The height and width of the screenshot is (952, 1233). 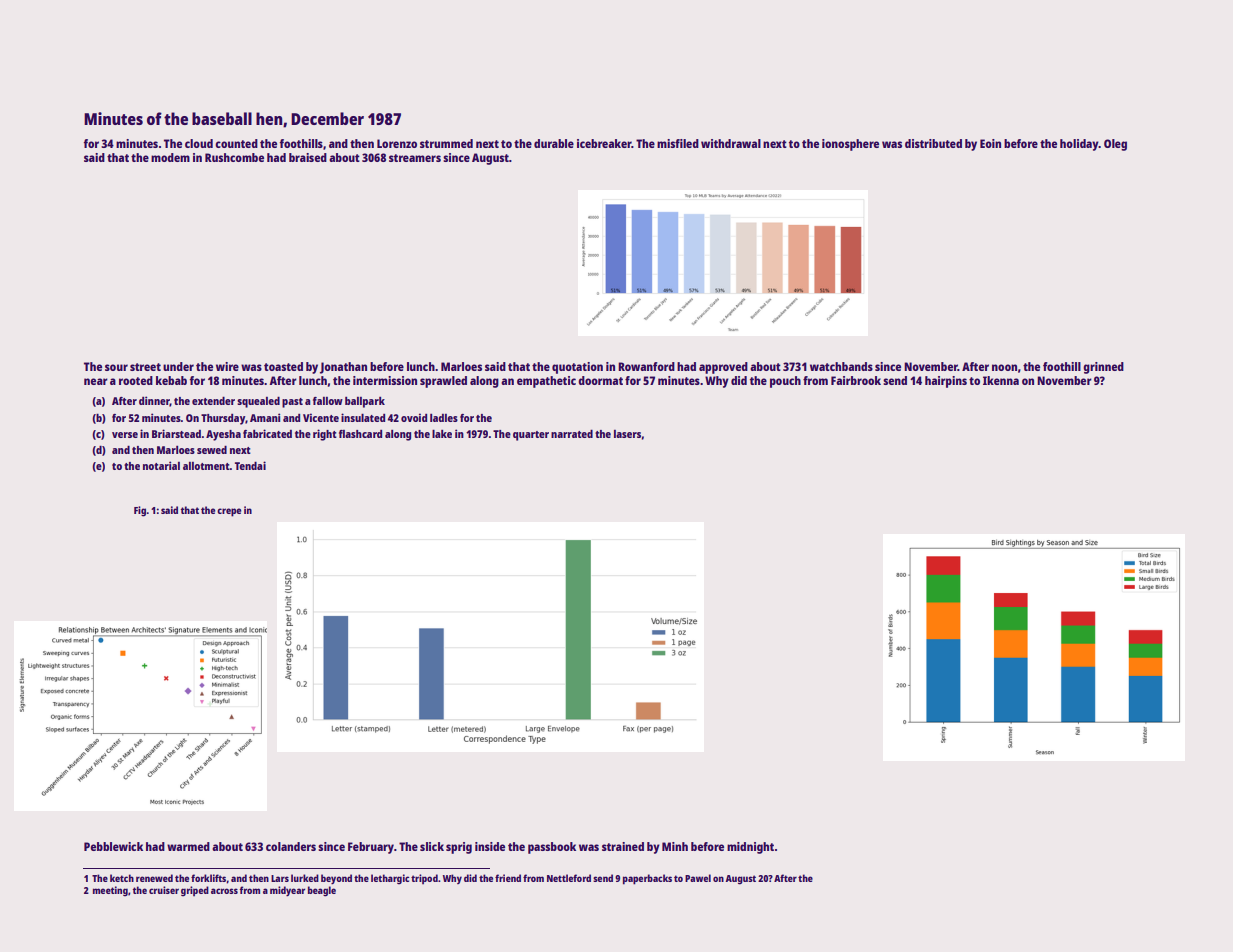 I want to click on Oleg, so click(x=1115, y=145).
